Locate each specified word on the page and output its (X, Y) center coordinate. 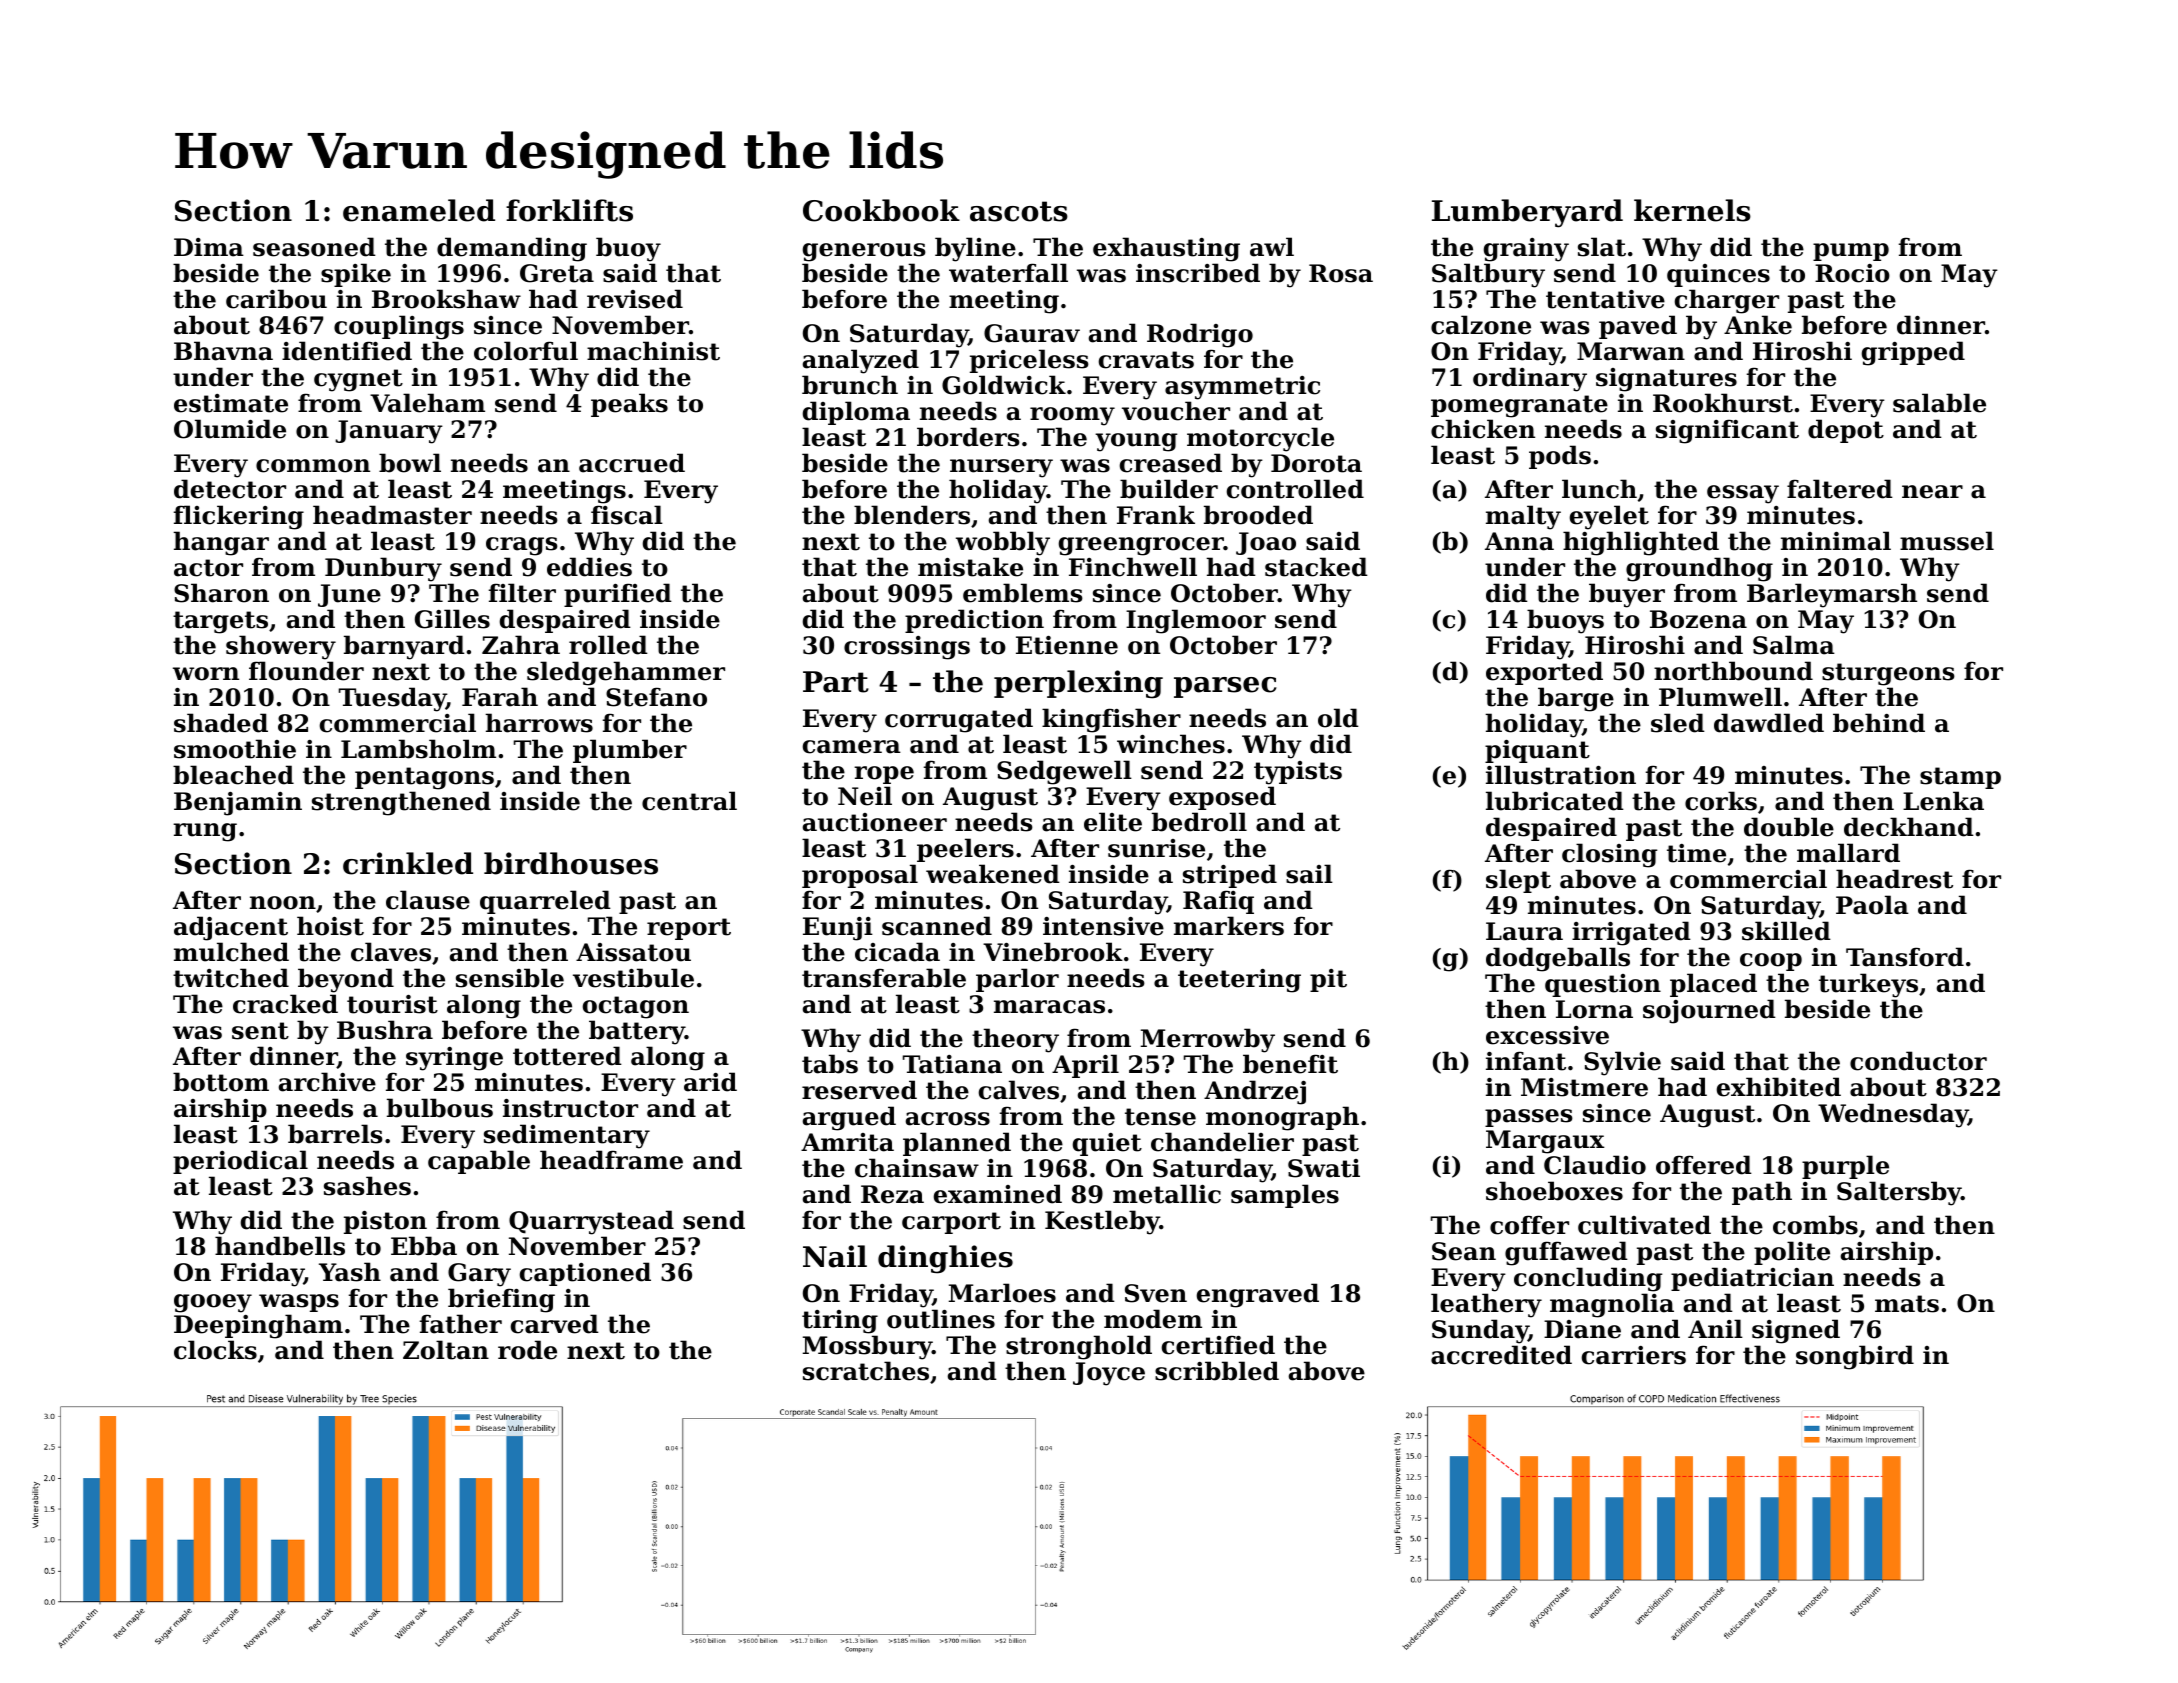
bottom (221, 1082)
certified (1218, 1345)
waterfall (1008, 273)
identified (347, 351)
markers (1229, 926)
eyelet (1609, 517)
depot (1846, 431)
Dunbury (383, 569)
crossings (907, 648)
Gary (479, 1275)
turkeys (1868, 985)
